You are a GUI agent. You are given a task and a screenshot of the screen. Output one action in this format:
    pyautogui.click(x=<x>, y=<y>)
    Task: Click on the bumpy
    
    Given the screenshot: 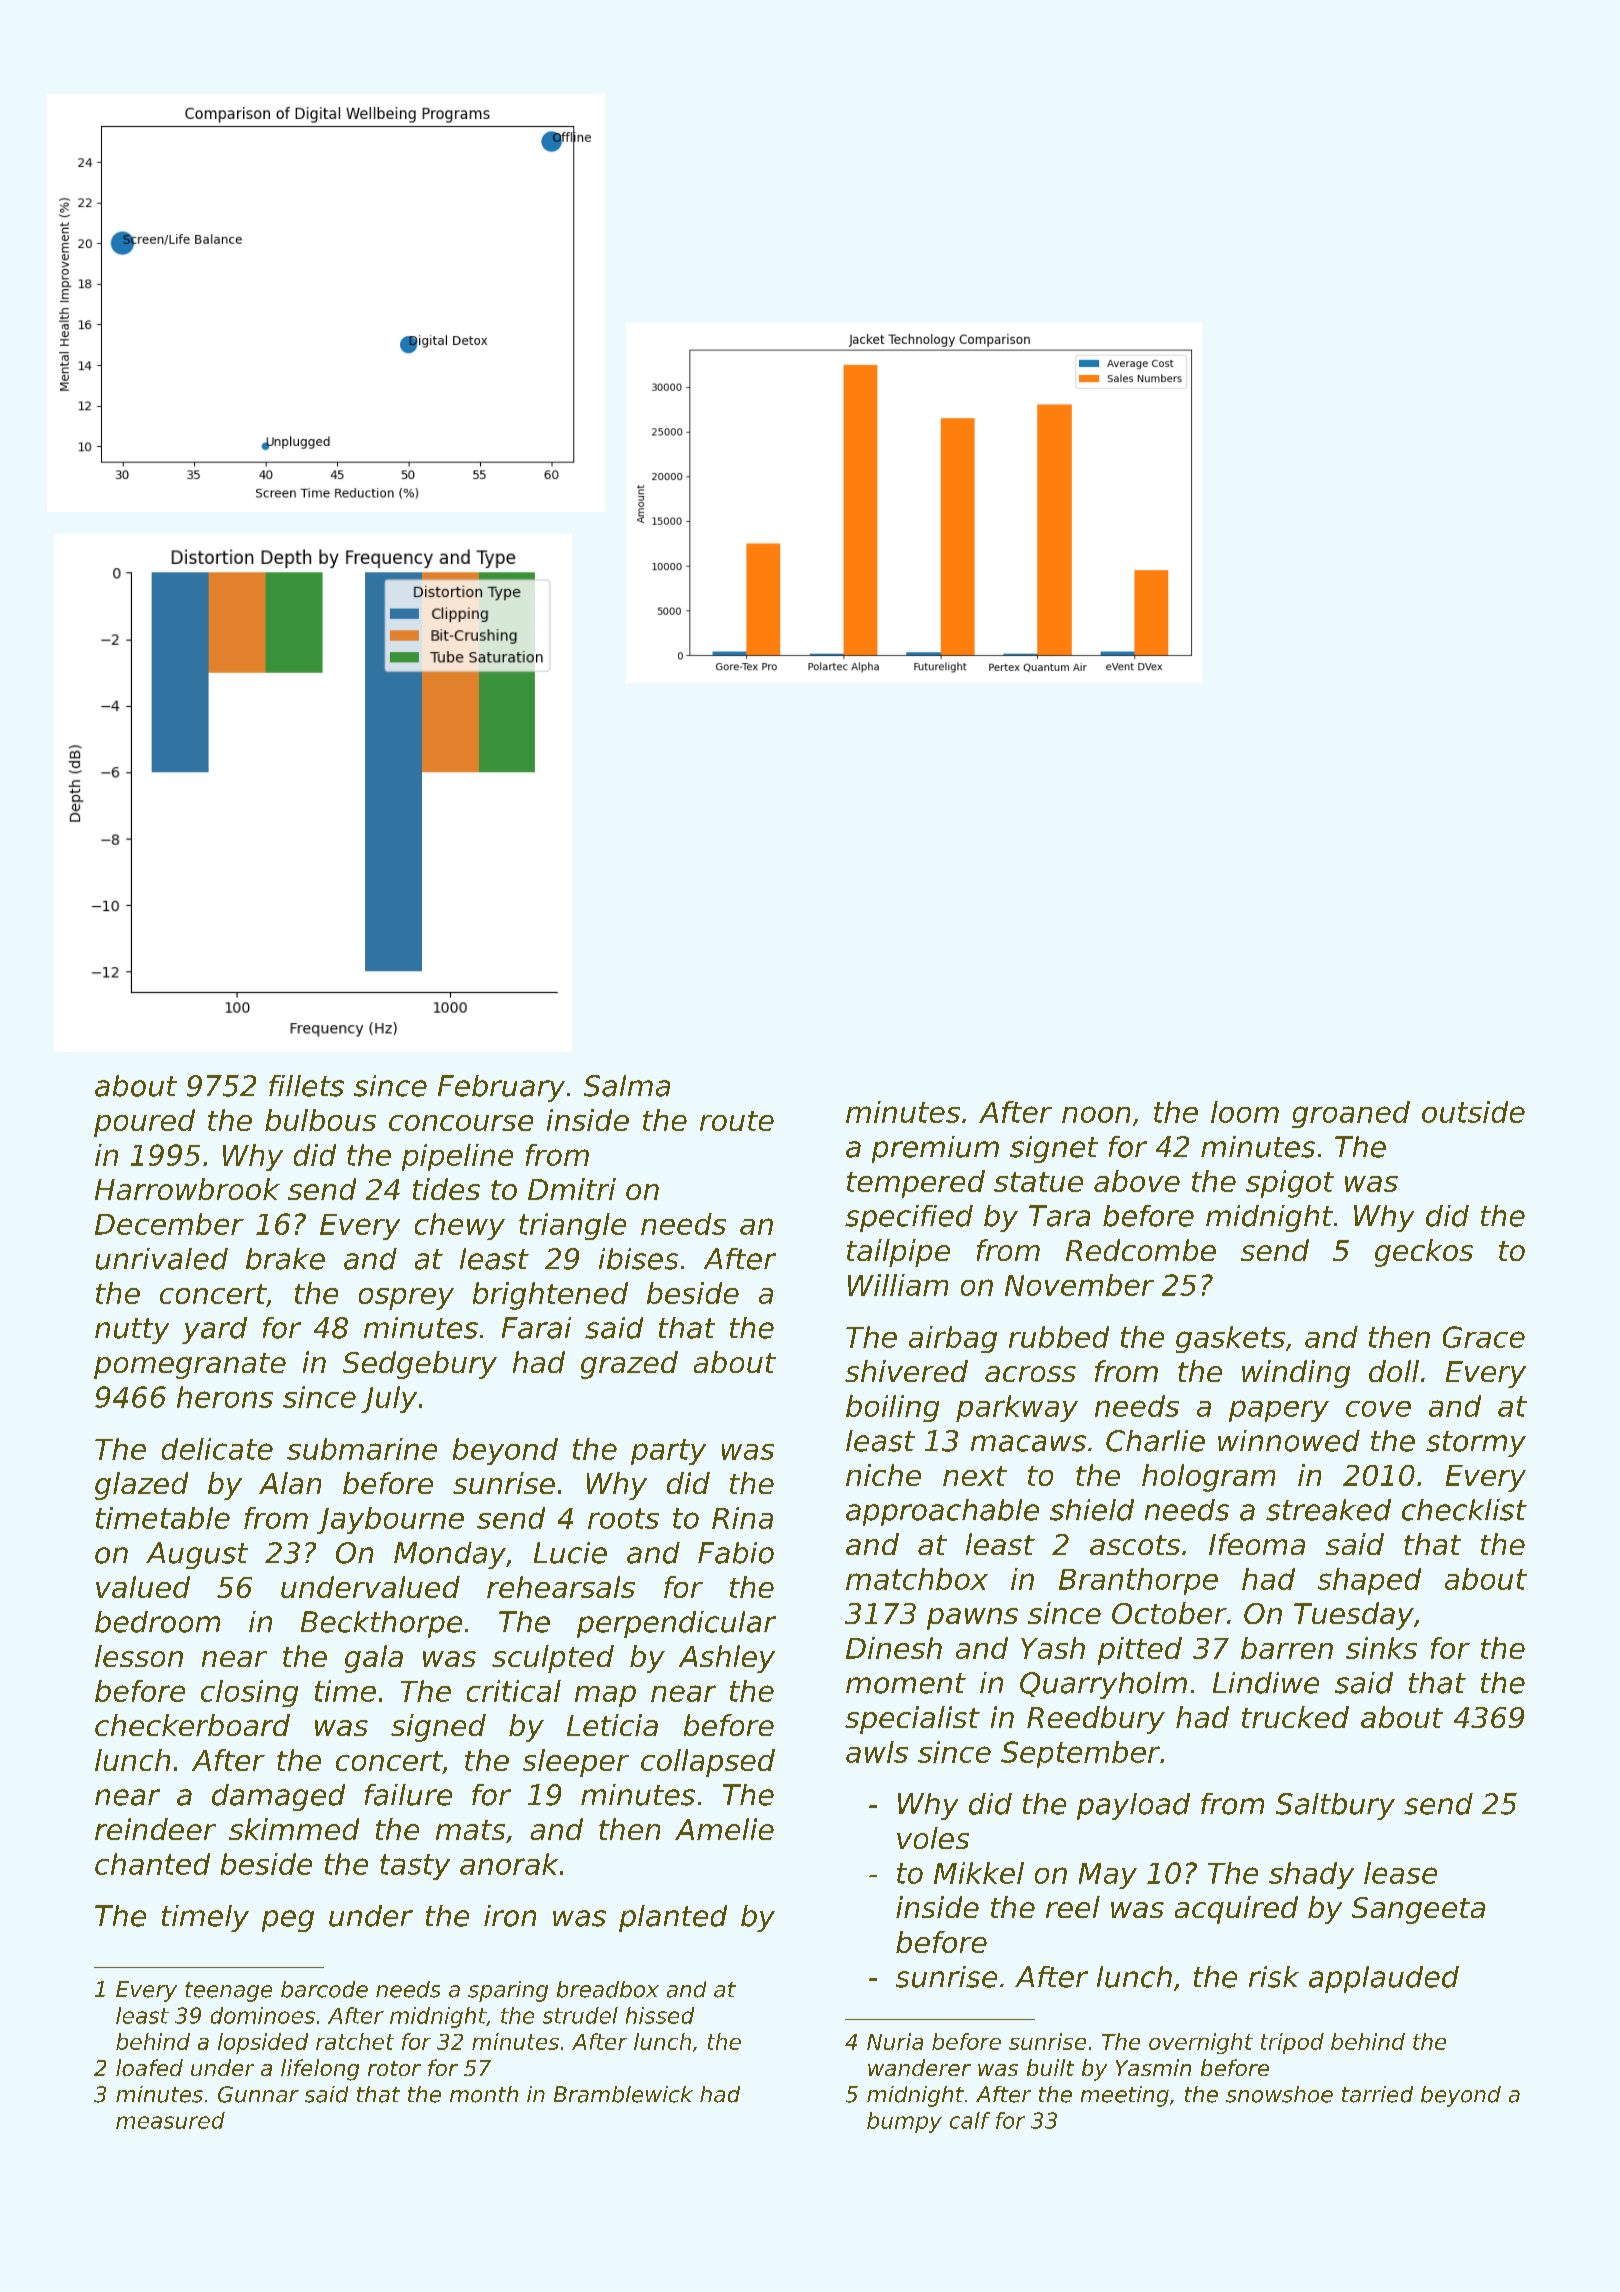 What is the action you would take?
    pyautogui.click(x=904, y=2122)
